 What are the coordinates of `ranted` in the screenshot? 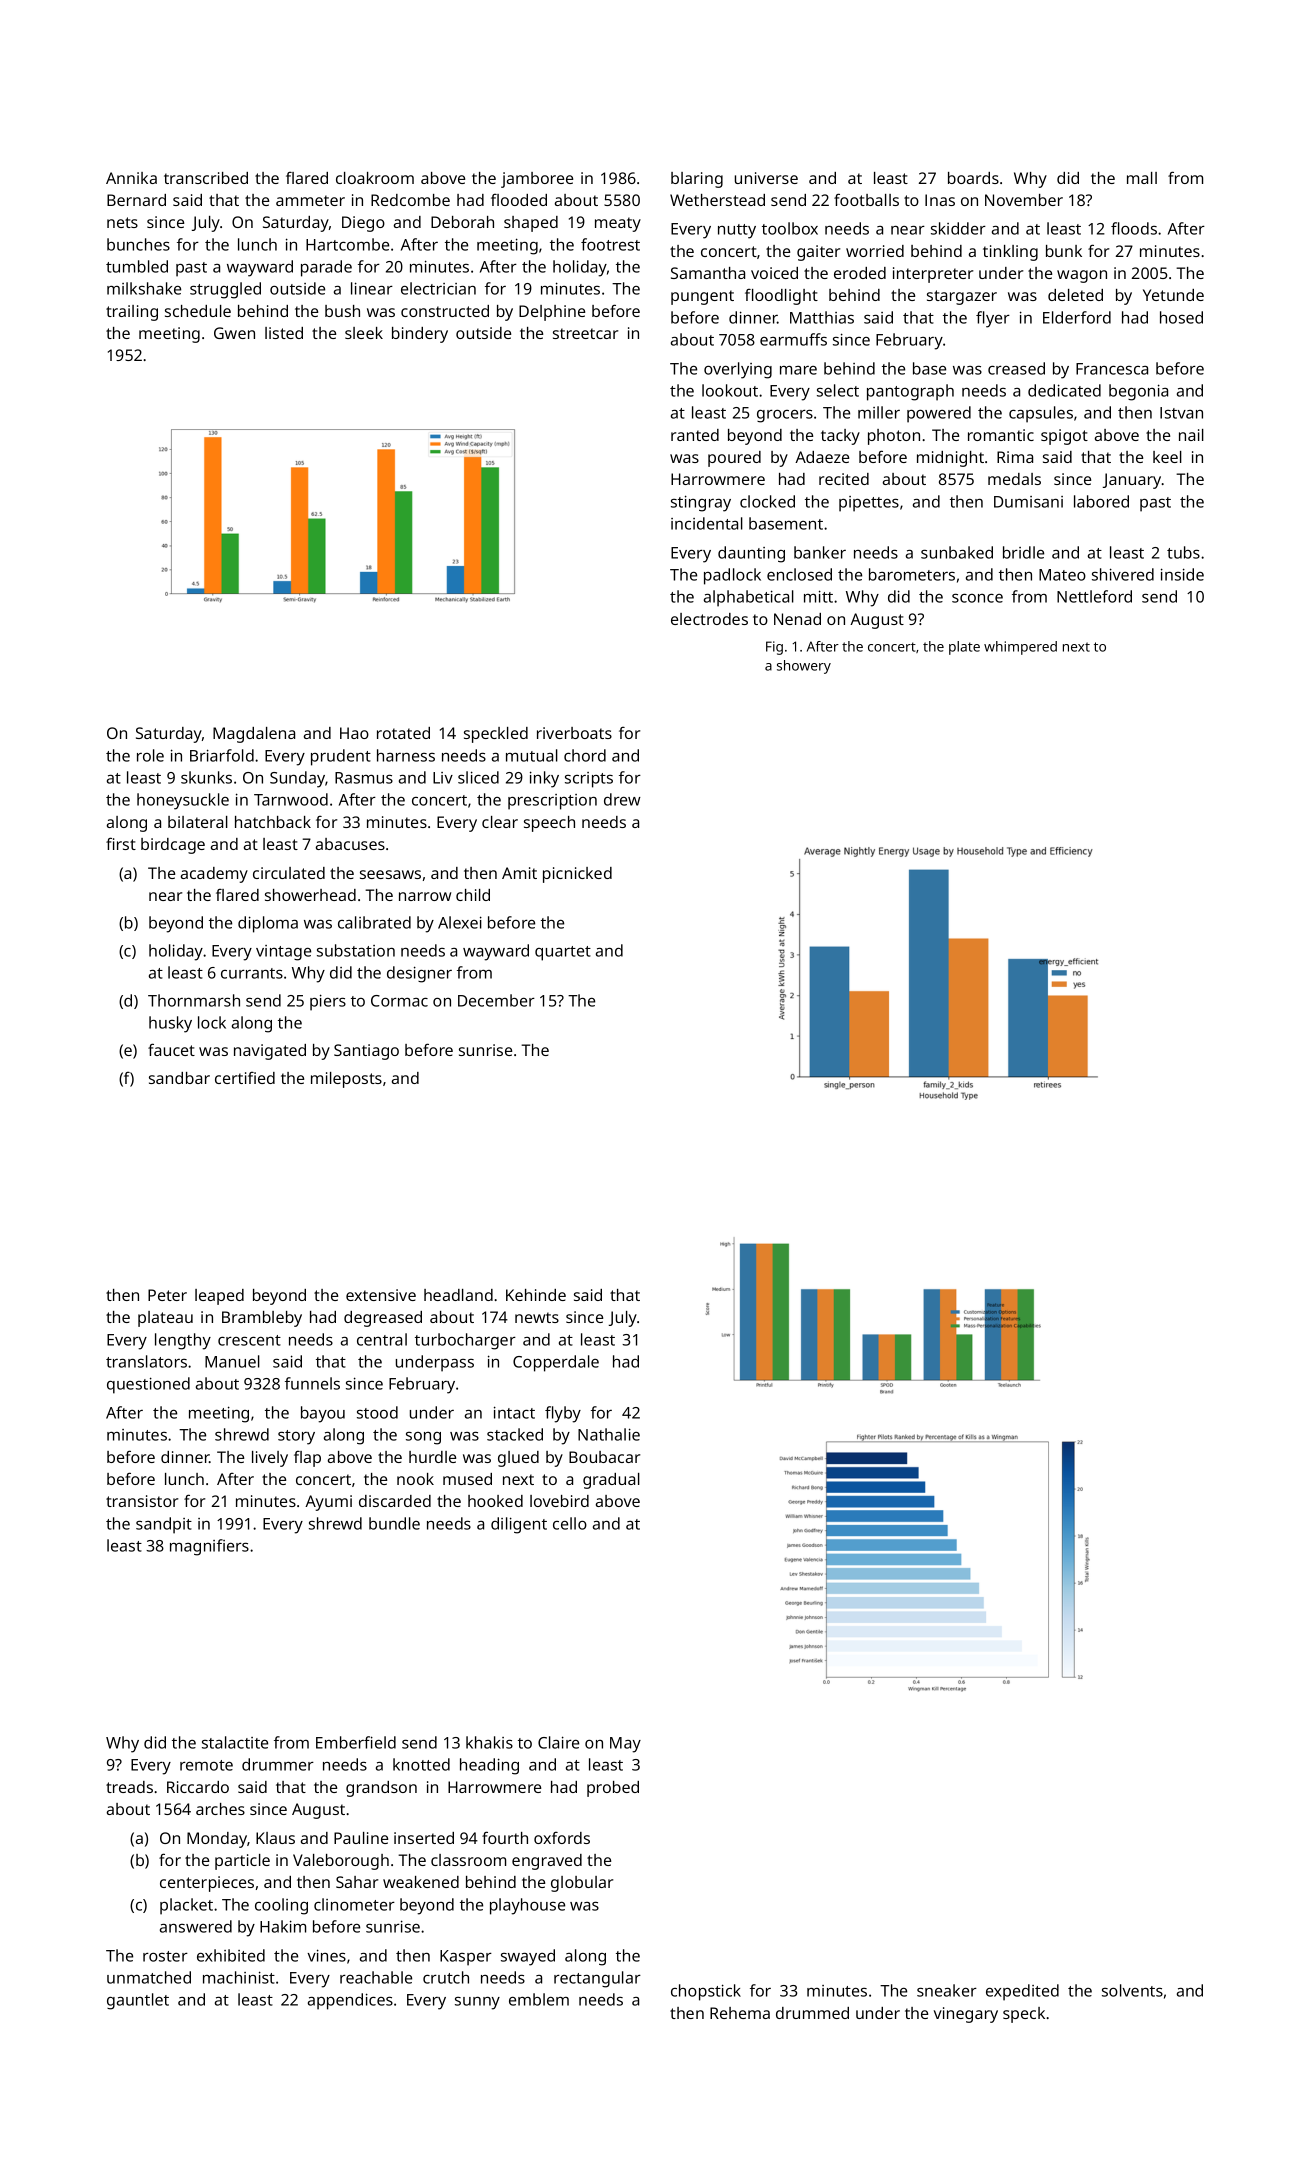 It's located at (695, 435).
